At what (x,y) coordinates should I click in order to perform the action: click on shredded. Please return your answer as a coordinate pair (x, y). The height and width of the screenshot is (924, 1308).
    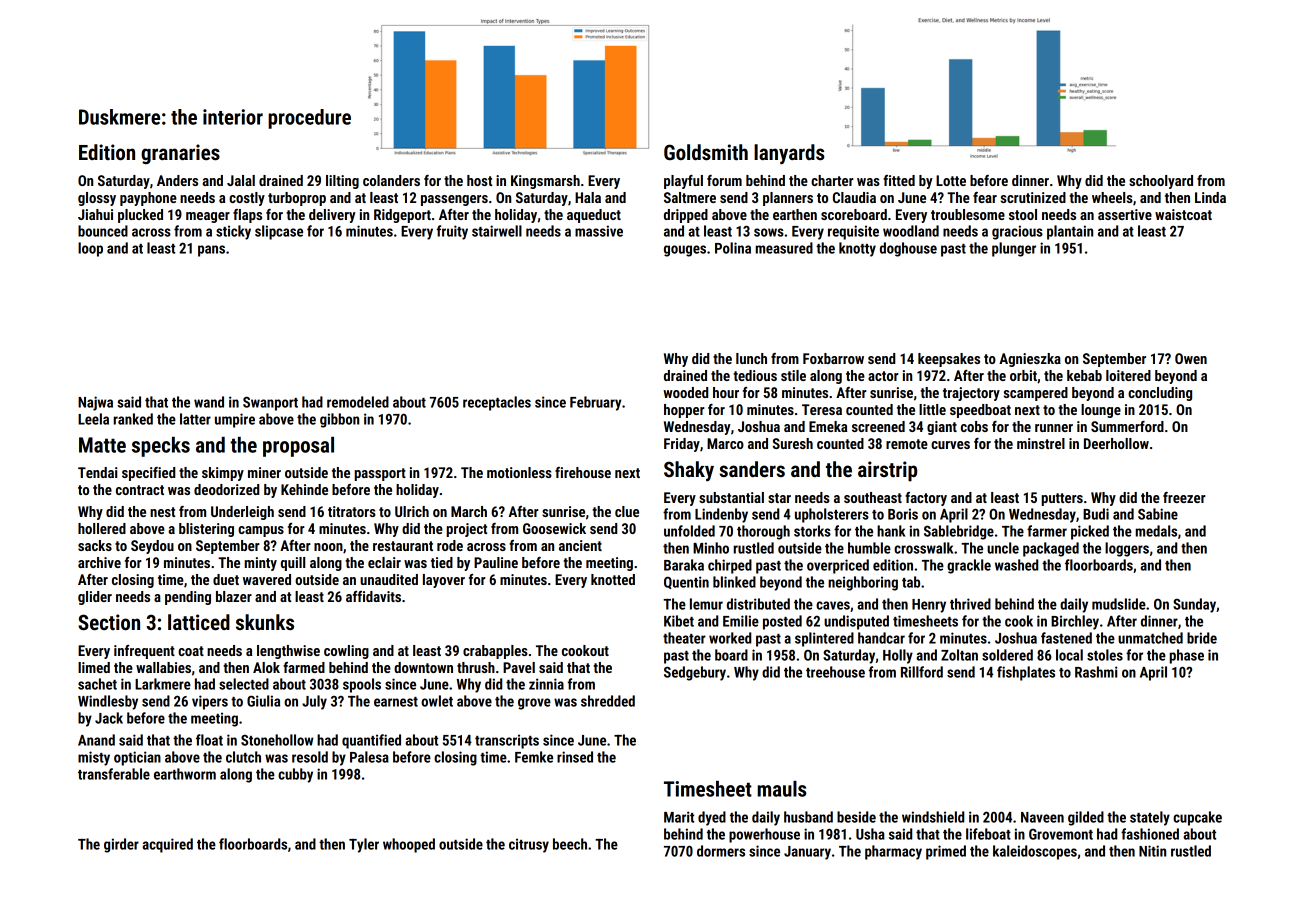
    Looking at the image, I should click on (608, 701).
